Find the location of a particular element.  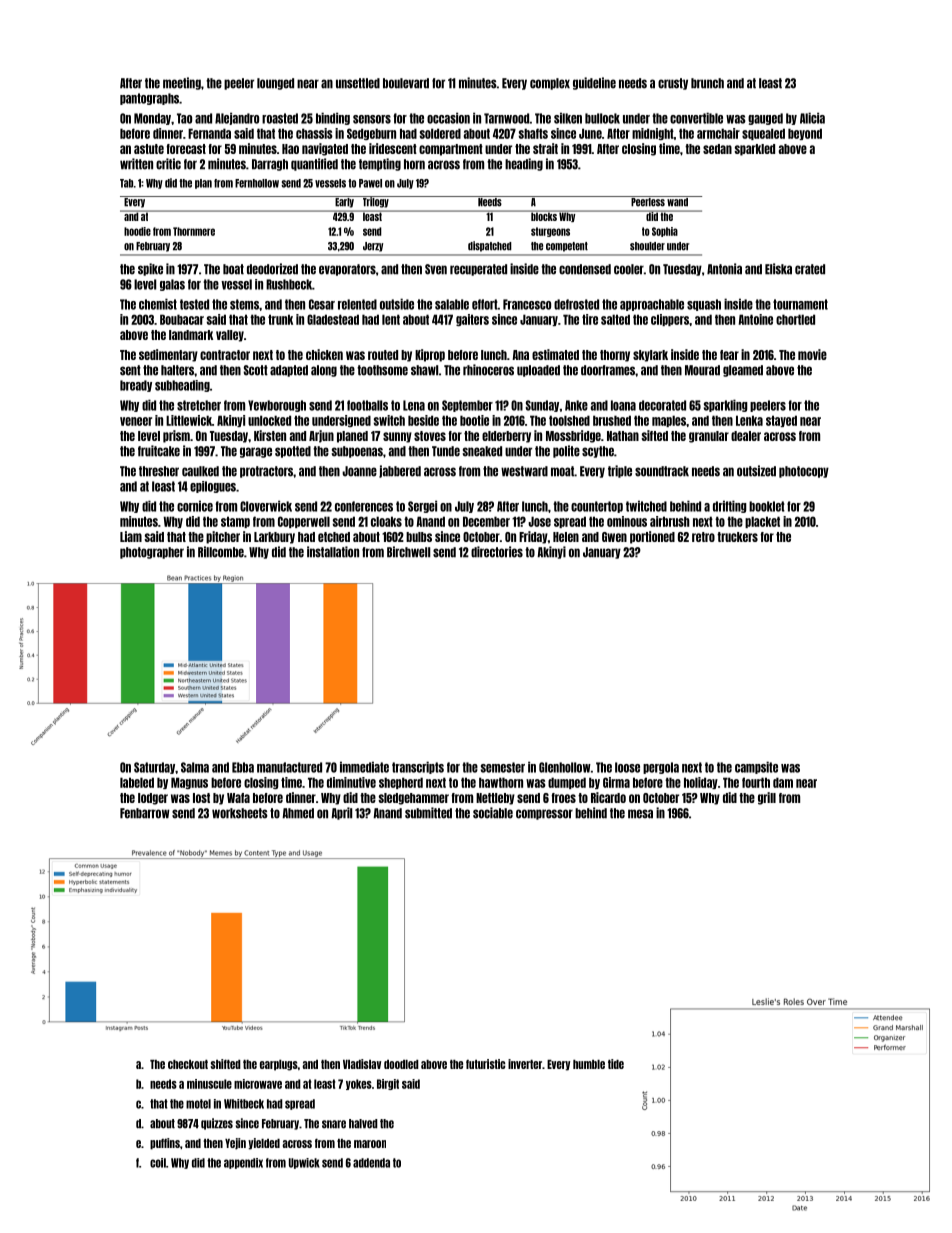

tide is located at coordinates (616, 1064).
